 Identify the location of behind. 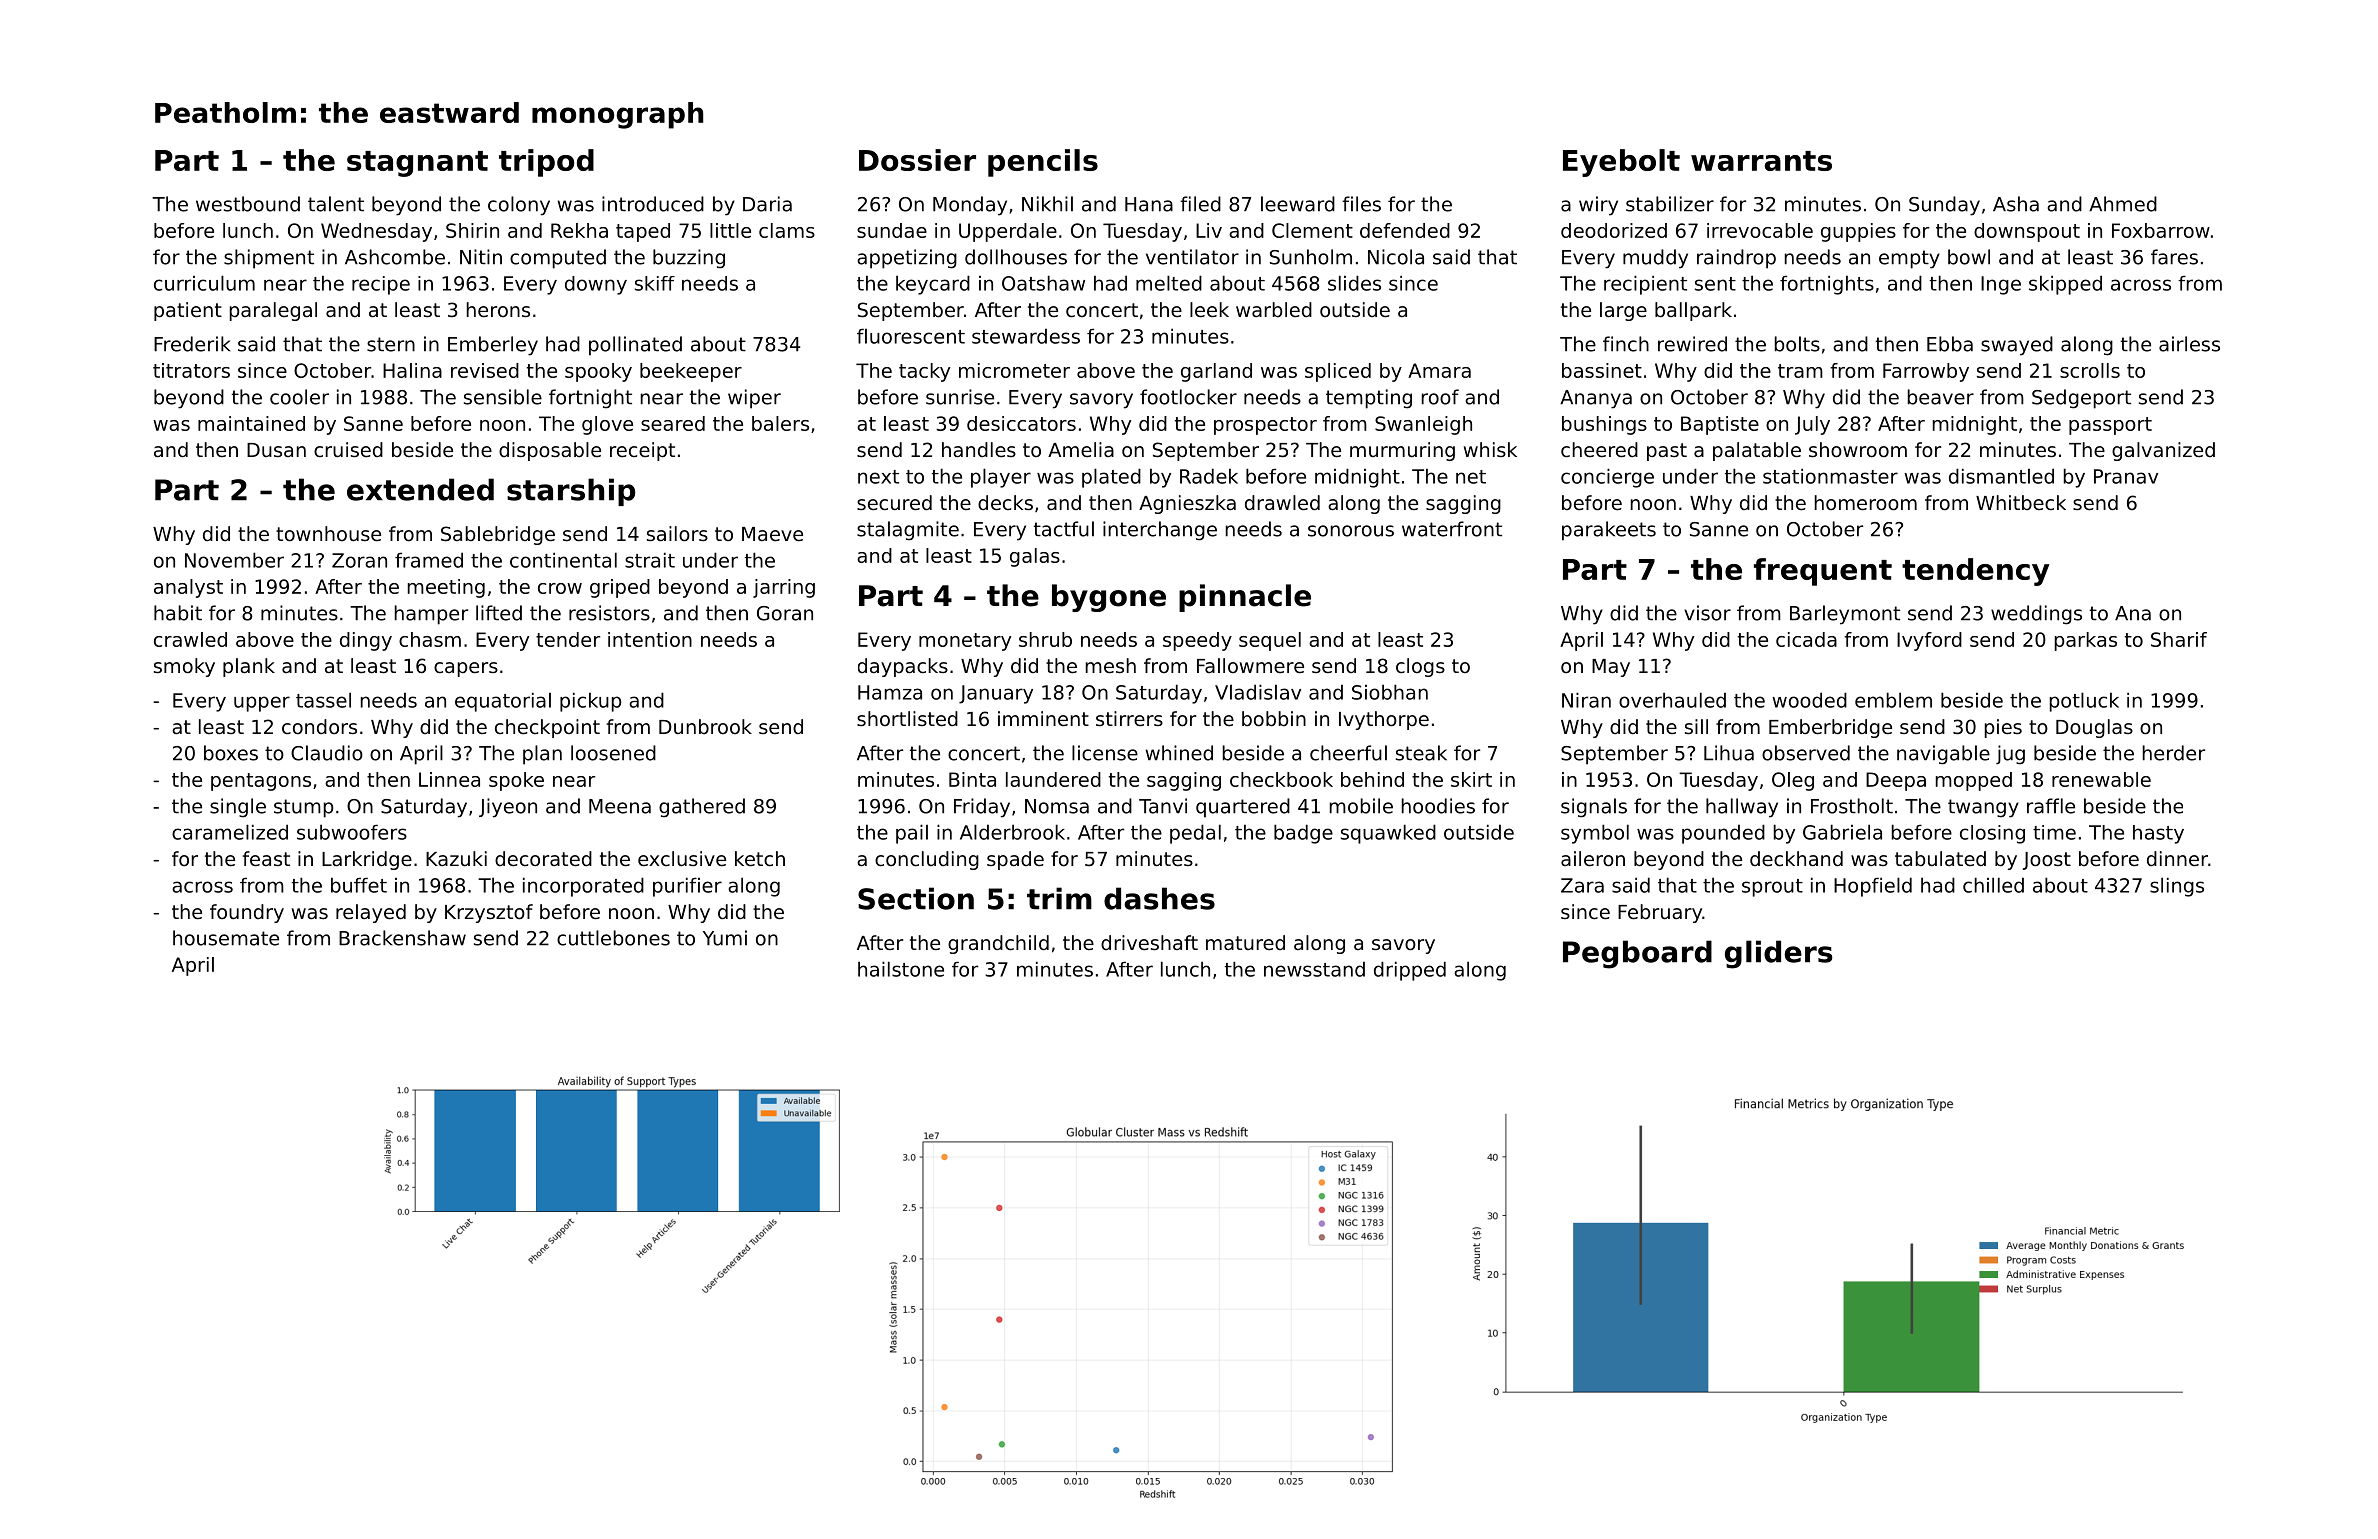
(1372, 779).
